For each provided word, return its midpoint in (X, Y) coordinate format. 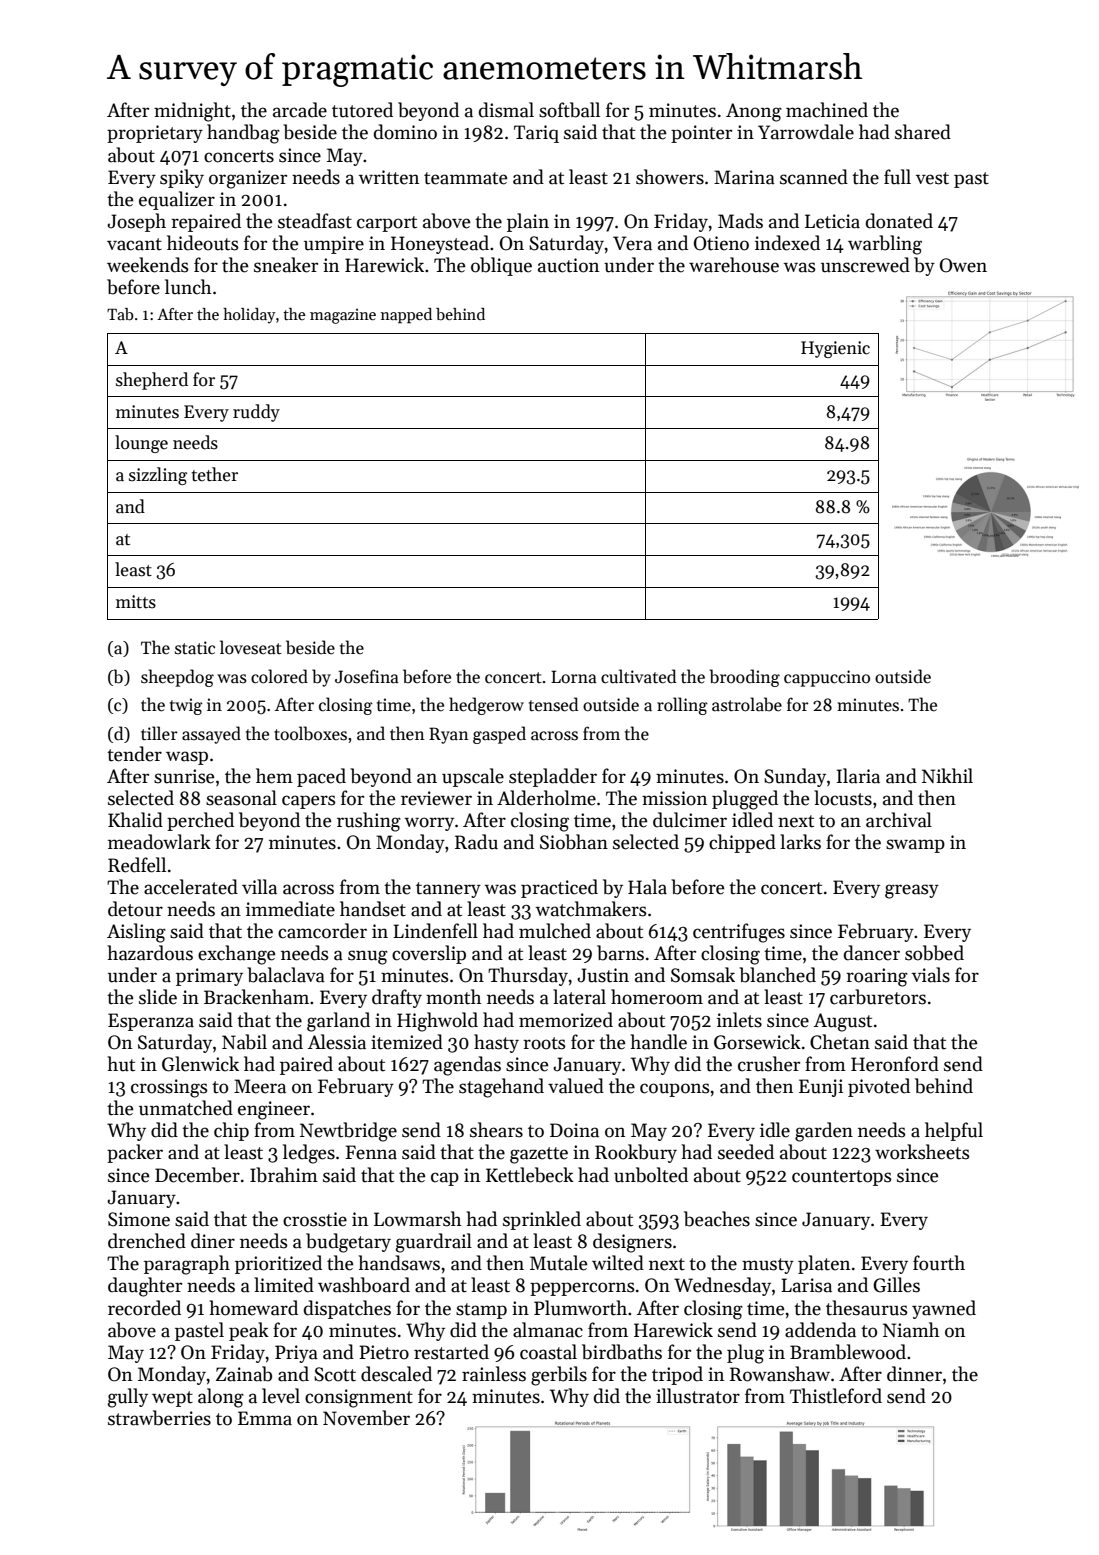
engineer (274, 1110)
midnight (192, 112)
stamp (481, 1311)
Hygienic (835, 349)
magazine (343, 316)
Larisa (806, 1285)
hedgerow (486, 706)
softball (569, 110)
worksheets (922, 1152)
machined (827, 110)
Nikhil (947, 775)
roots (544, 1043)
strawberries (159, 1418)
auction (568, 265)
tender (134, 754)
